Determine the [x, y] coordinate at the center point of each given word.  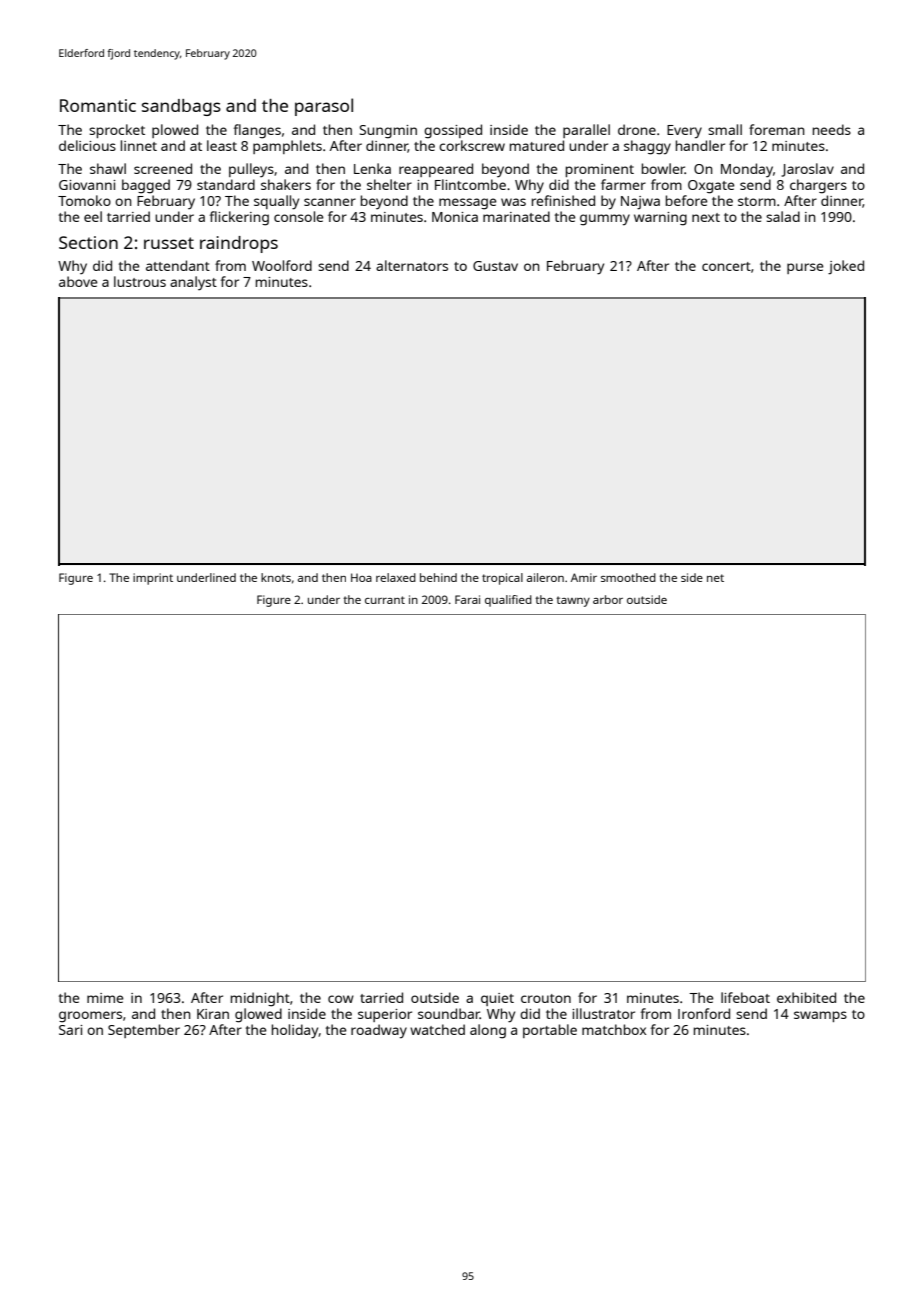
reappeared [436, 170]
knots [276, 577]
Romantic [98, 105]
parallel [586, 131]
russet [169, 243]
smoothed [628, 577]
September [144, 1031]
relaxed [396, 577]
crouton [546, 998]
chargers [818, 186]
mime [105, 998]
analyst [193, 283]
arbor [608, 599]
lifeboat [745, 997]
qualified [508, 601]
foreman [777, 129]
